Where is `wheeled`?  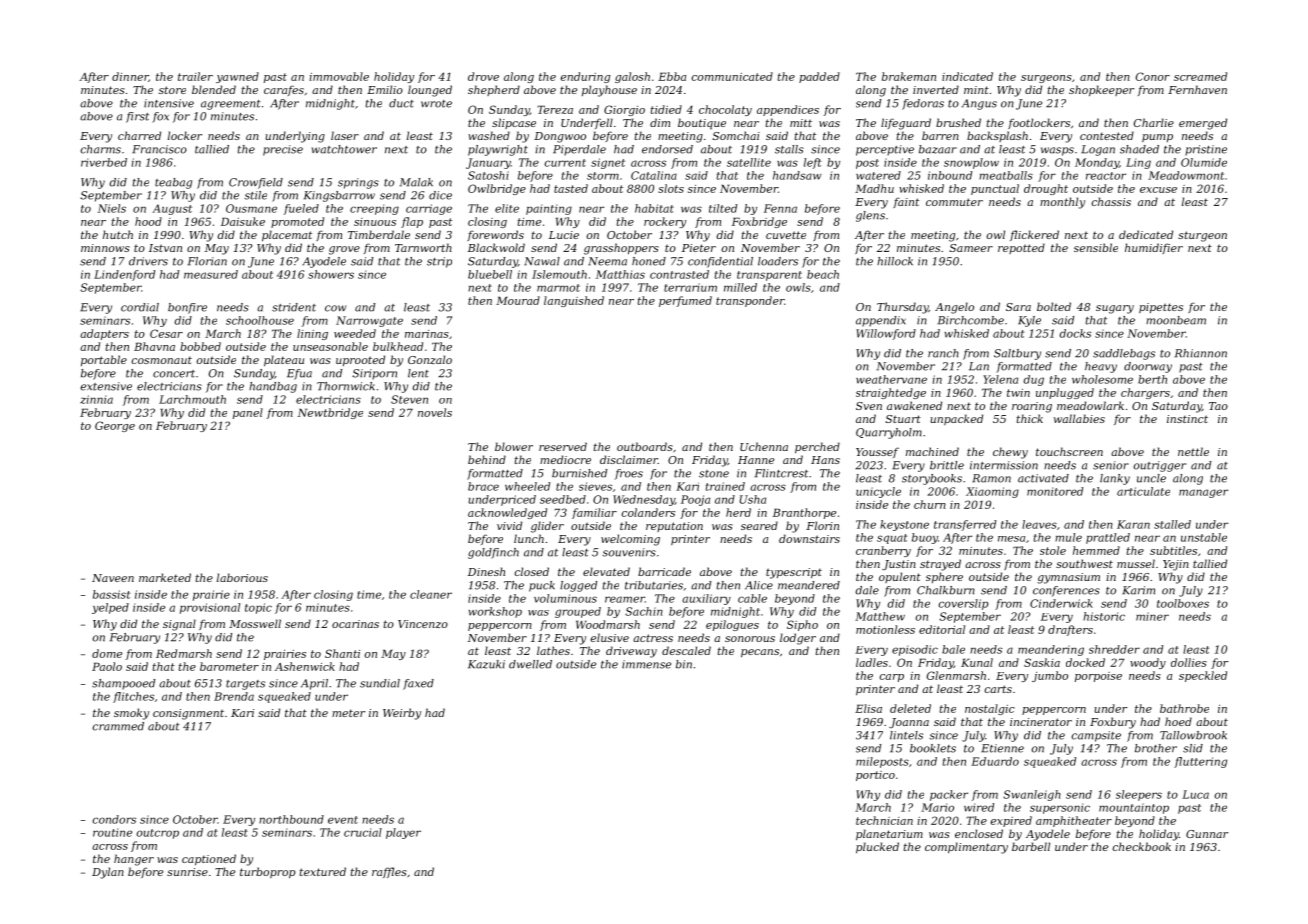
wheeled is located at coordinates (527, 486).
